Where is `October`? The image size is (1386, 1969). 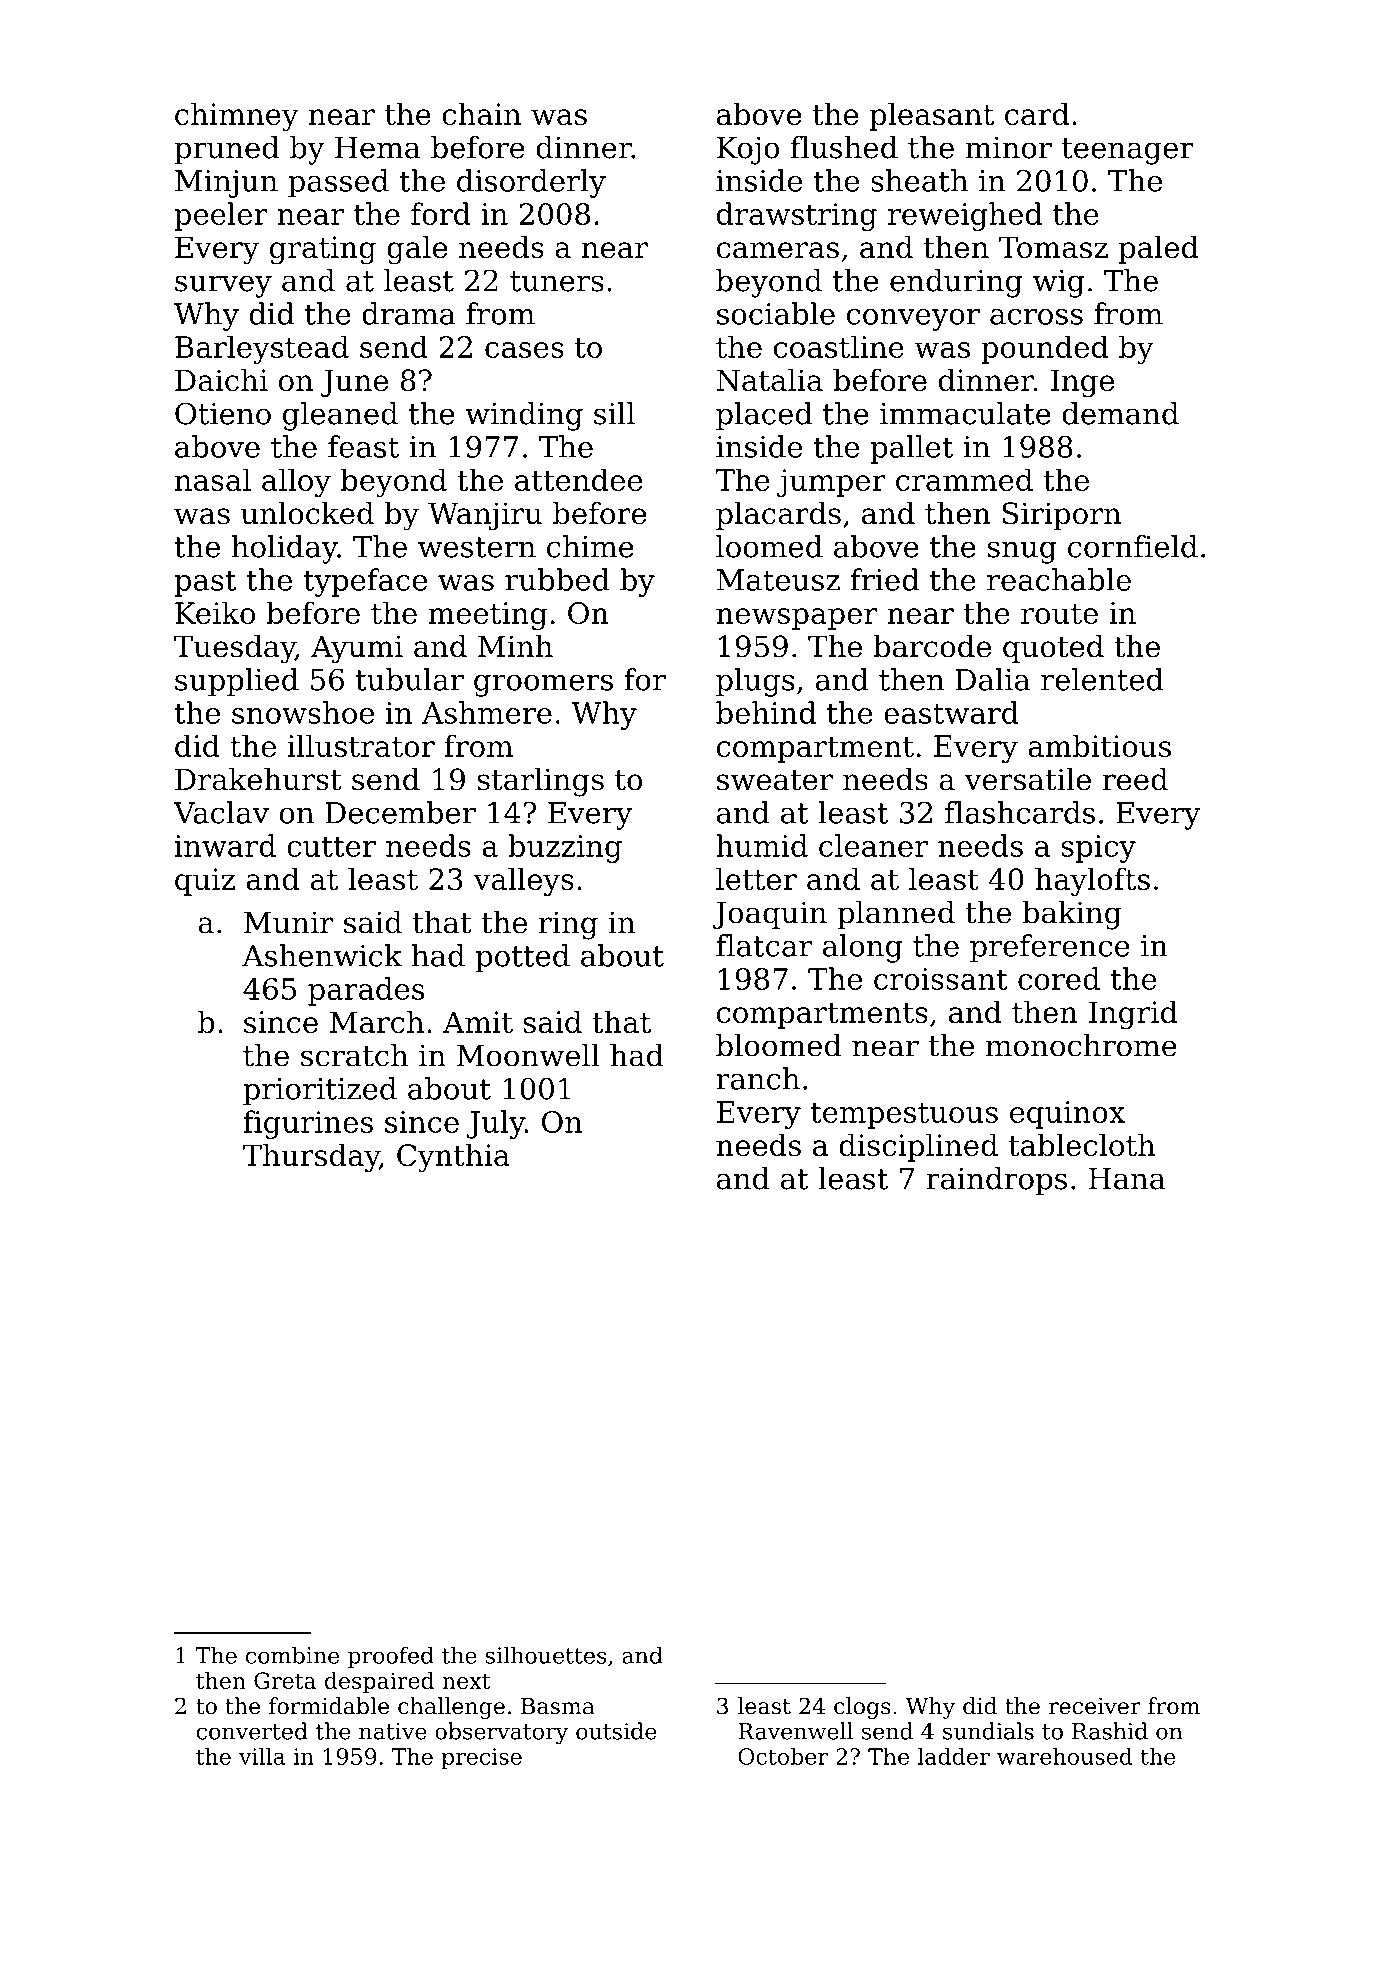
October is located at coordinates (783, 1756).
